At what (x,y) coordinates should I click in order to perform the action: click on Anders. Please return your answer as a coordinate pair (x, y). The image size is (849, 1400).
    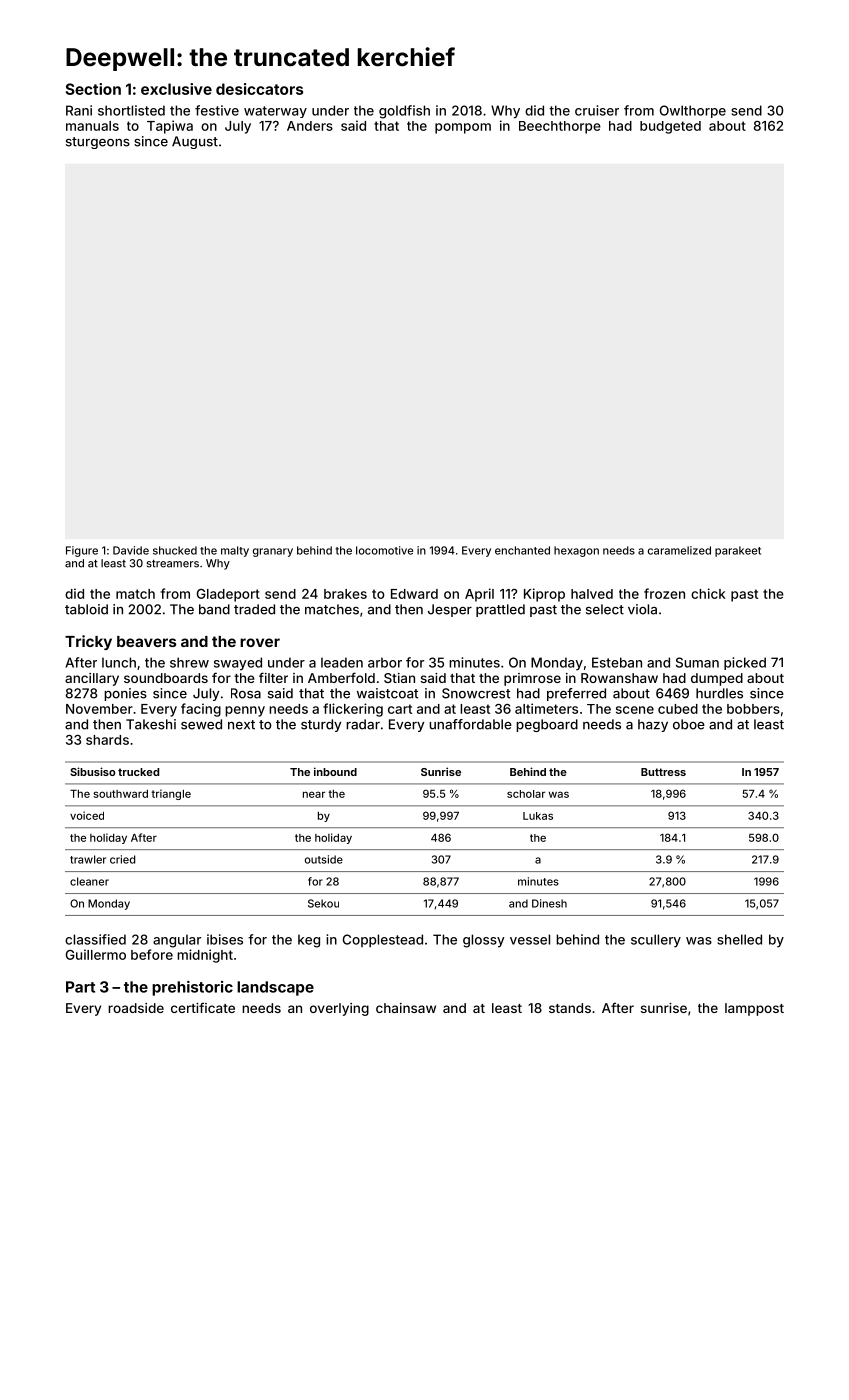
    Looking at the image, I should click on (310, 126).
